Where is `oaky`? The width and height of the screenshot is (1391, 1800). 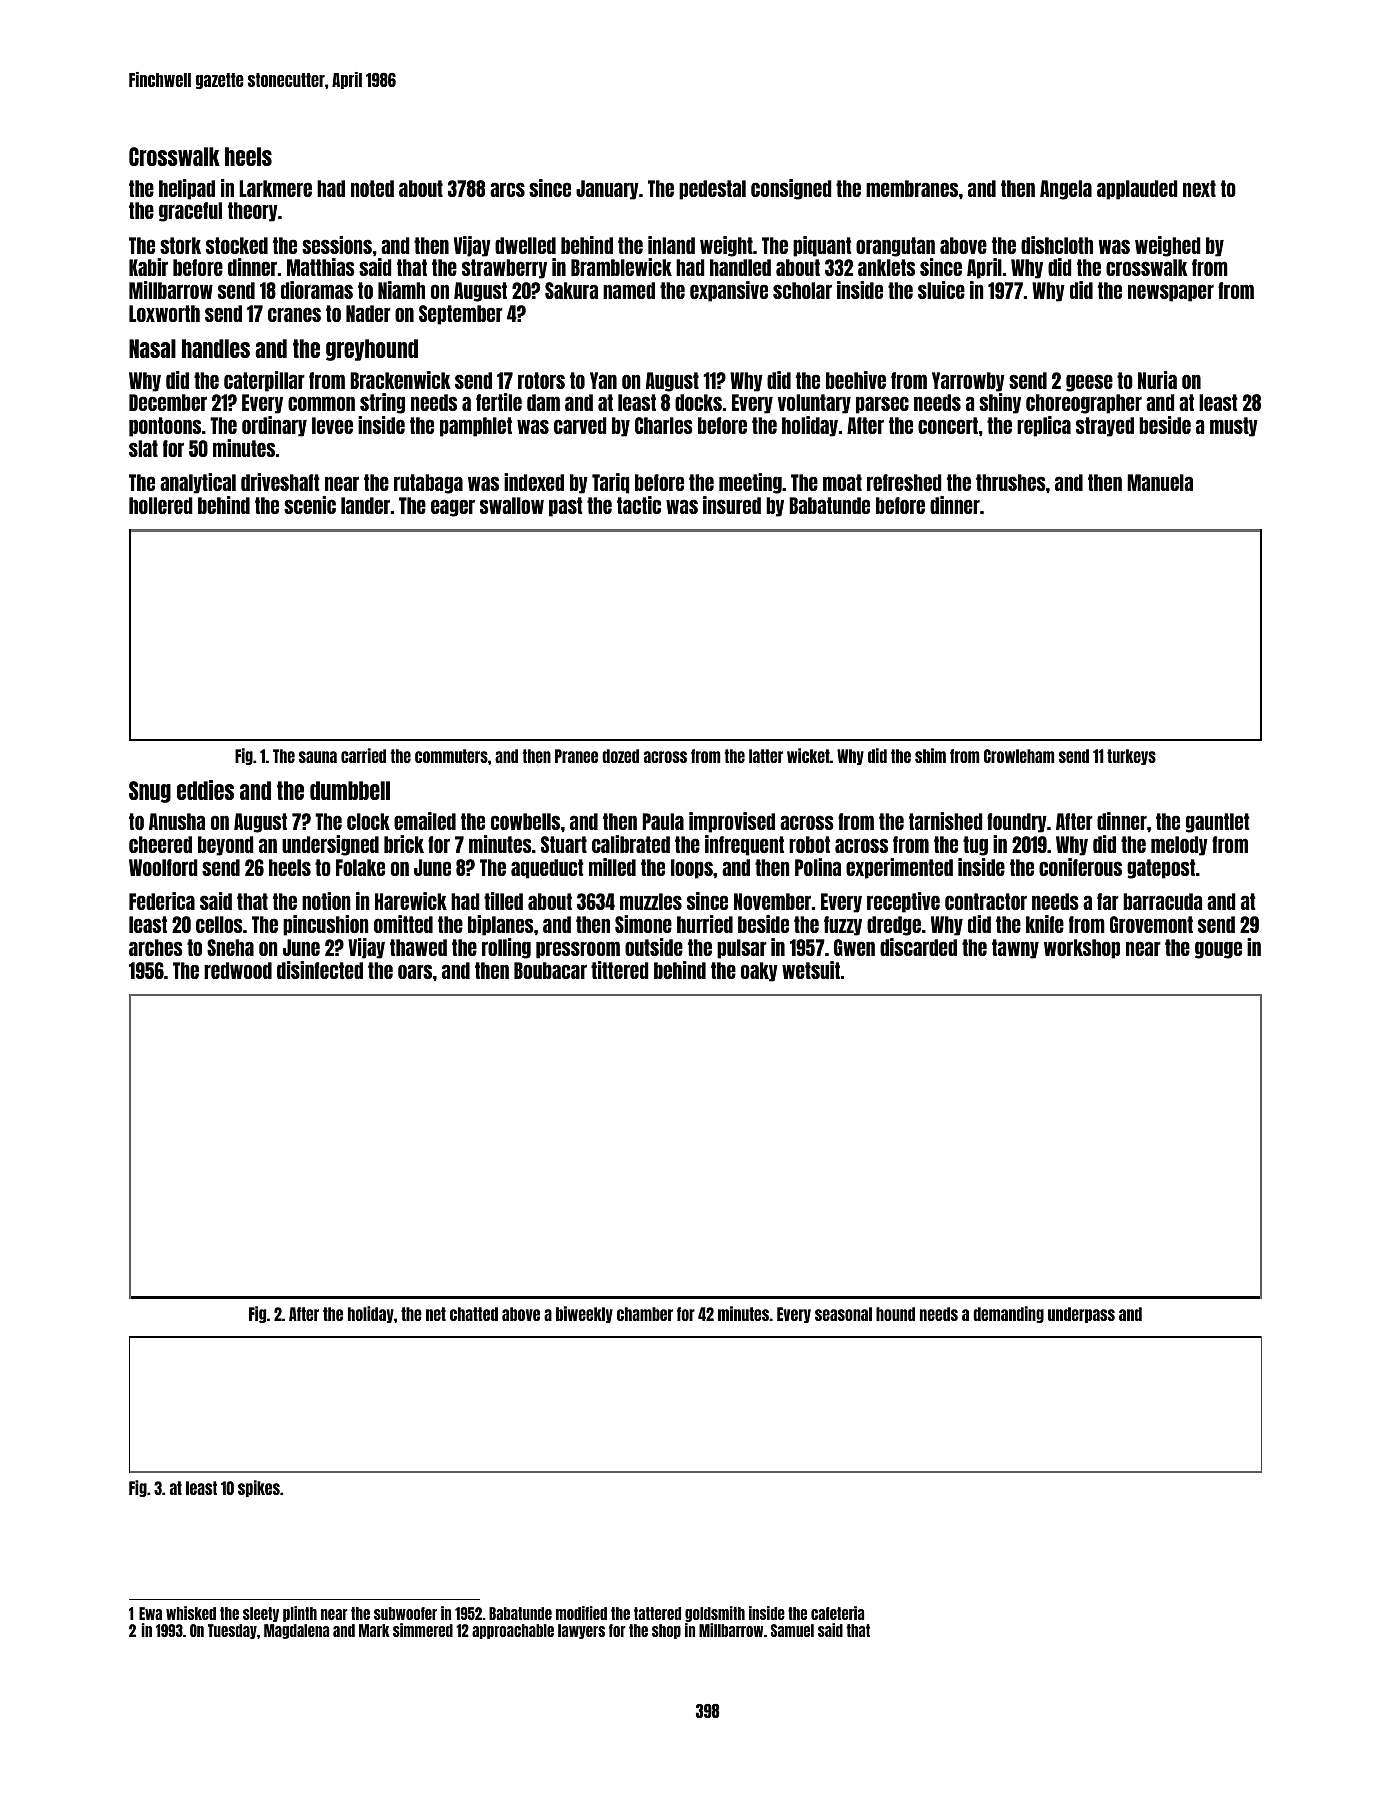 oaky is located at coordinates (759, 972).
